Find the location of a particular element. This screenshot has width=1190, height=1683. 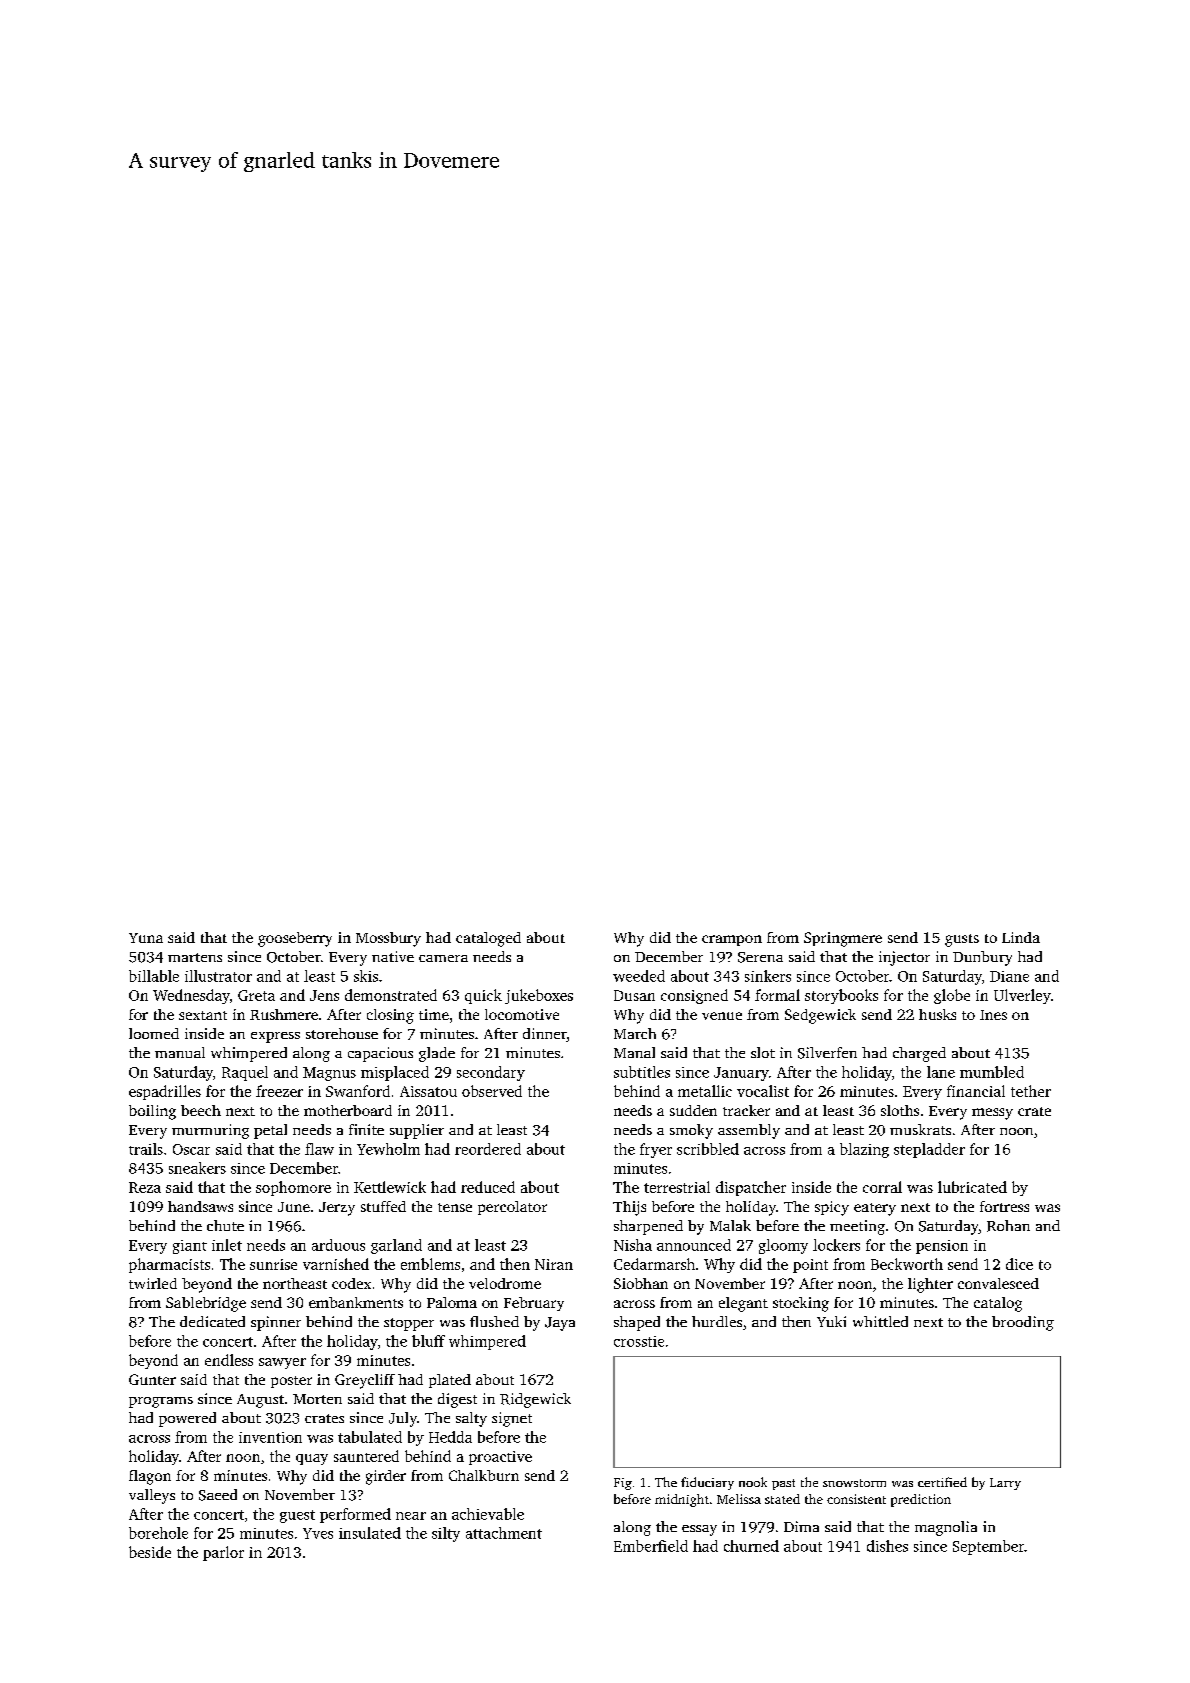

Sedgewick is located at coordinates (820, 1016).
